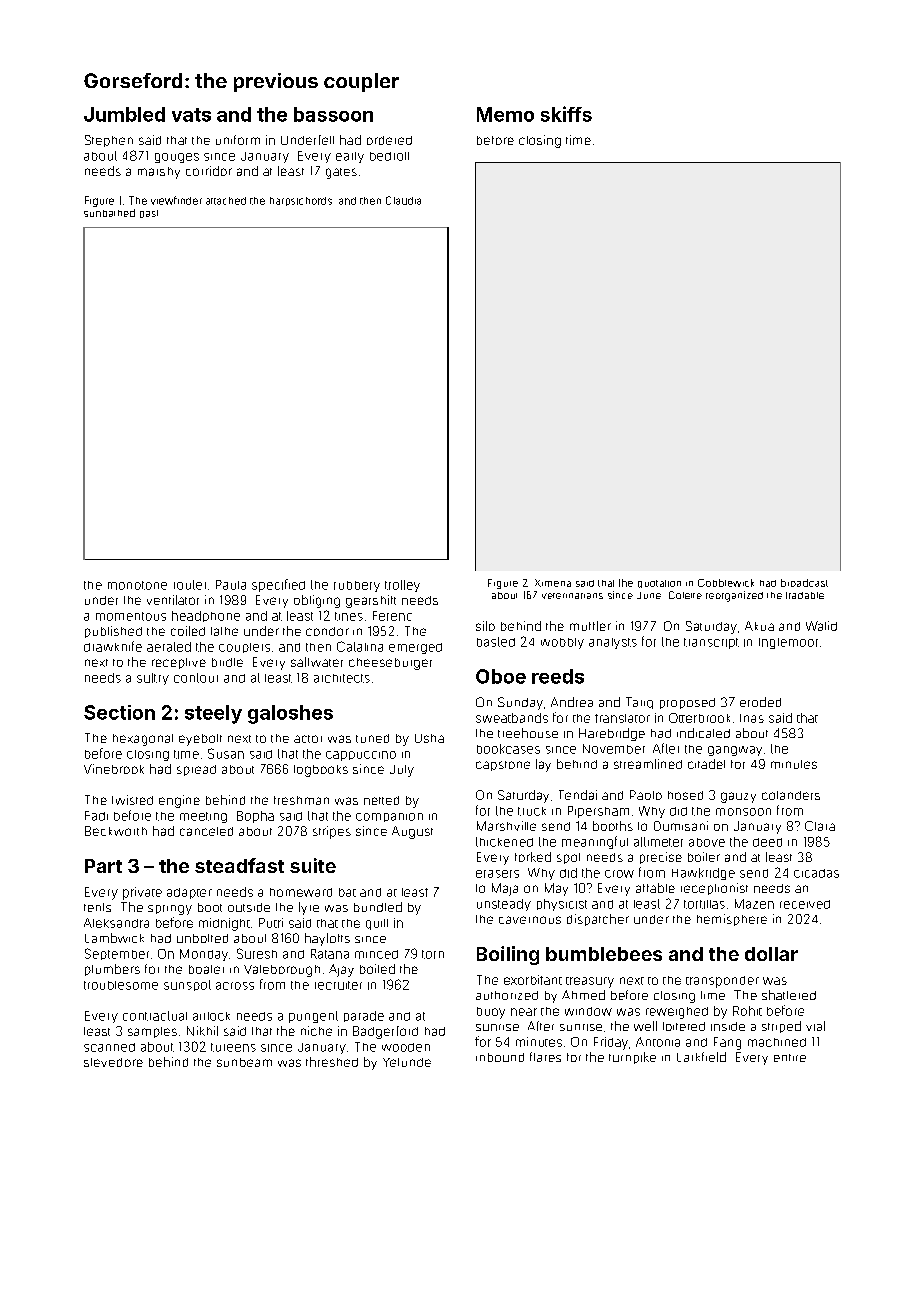 Image resolution: width=924 pixels, height=1308 pixels. Describe the element at coordinates (177, 158) in the image. I see `gouges` at that location.
